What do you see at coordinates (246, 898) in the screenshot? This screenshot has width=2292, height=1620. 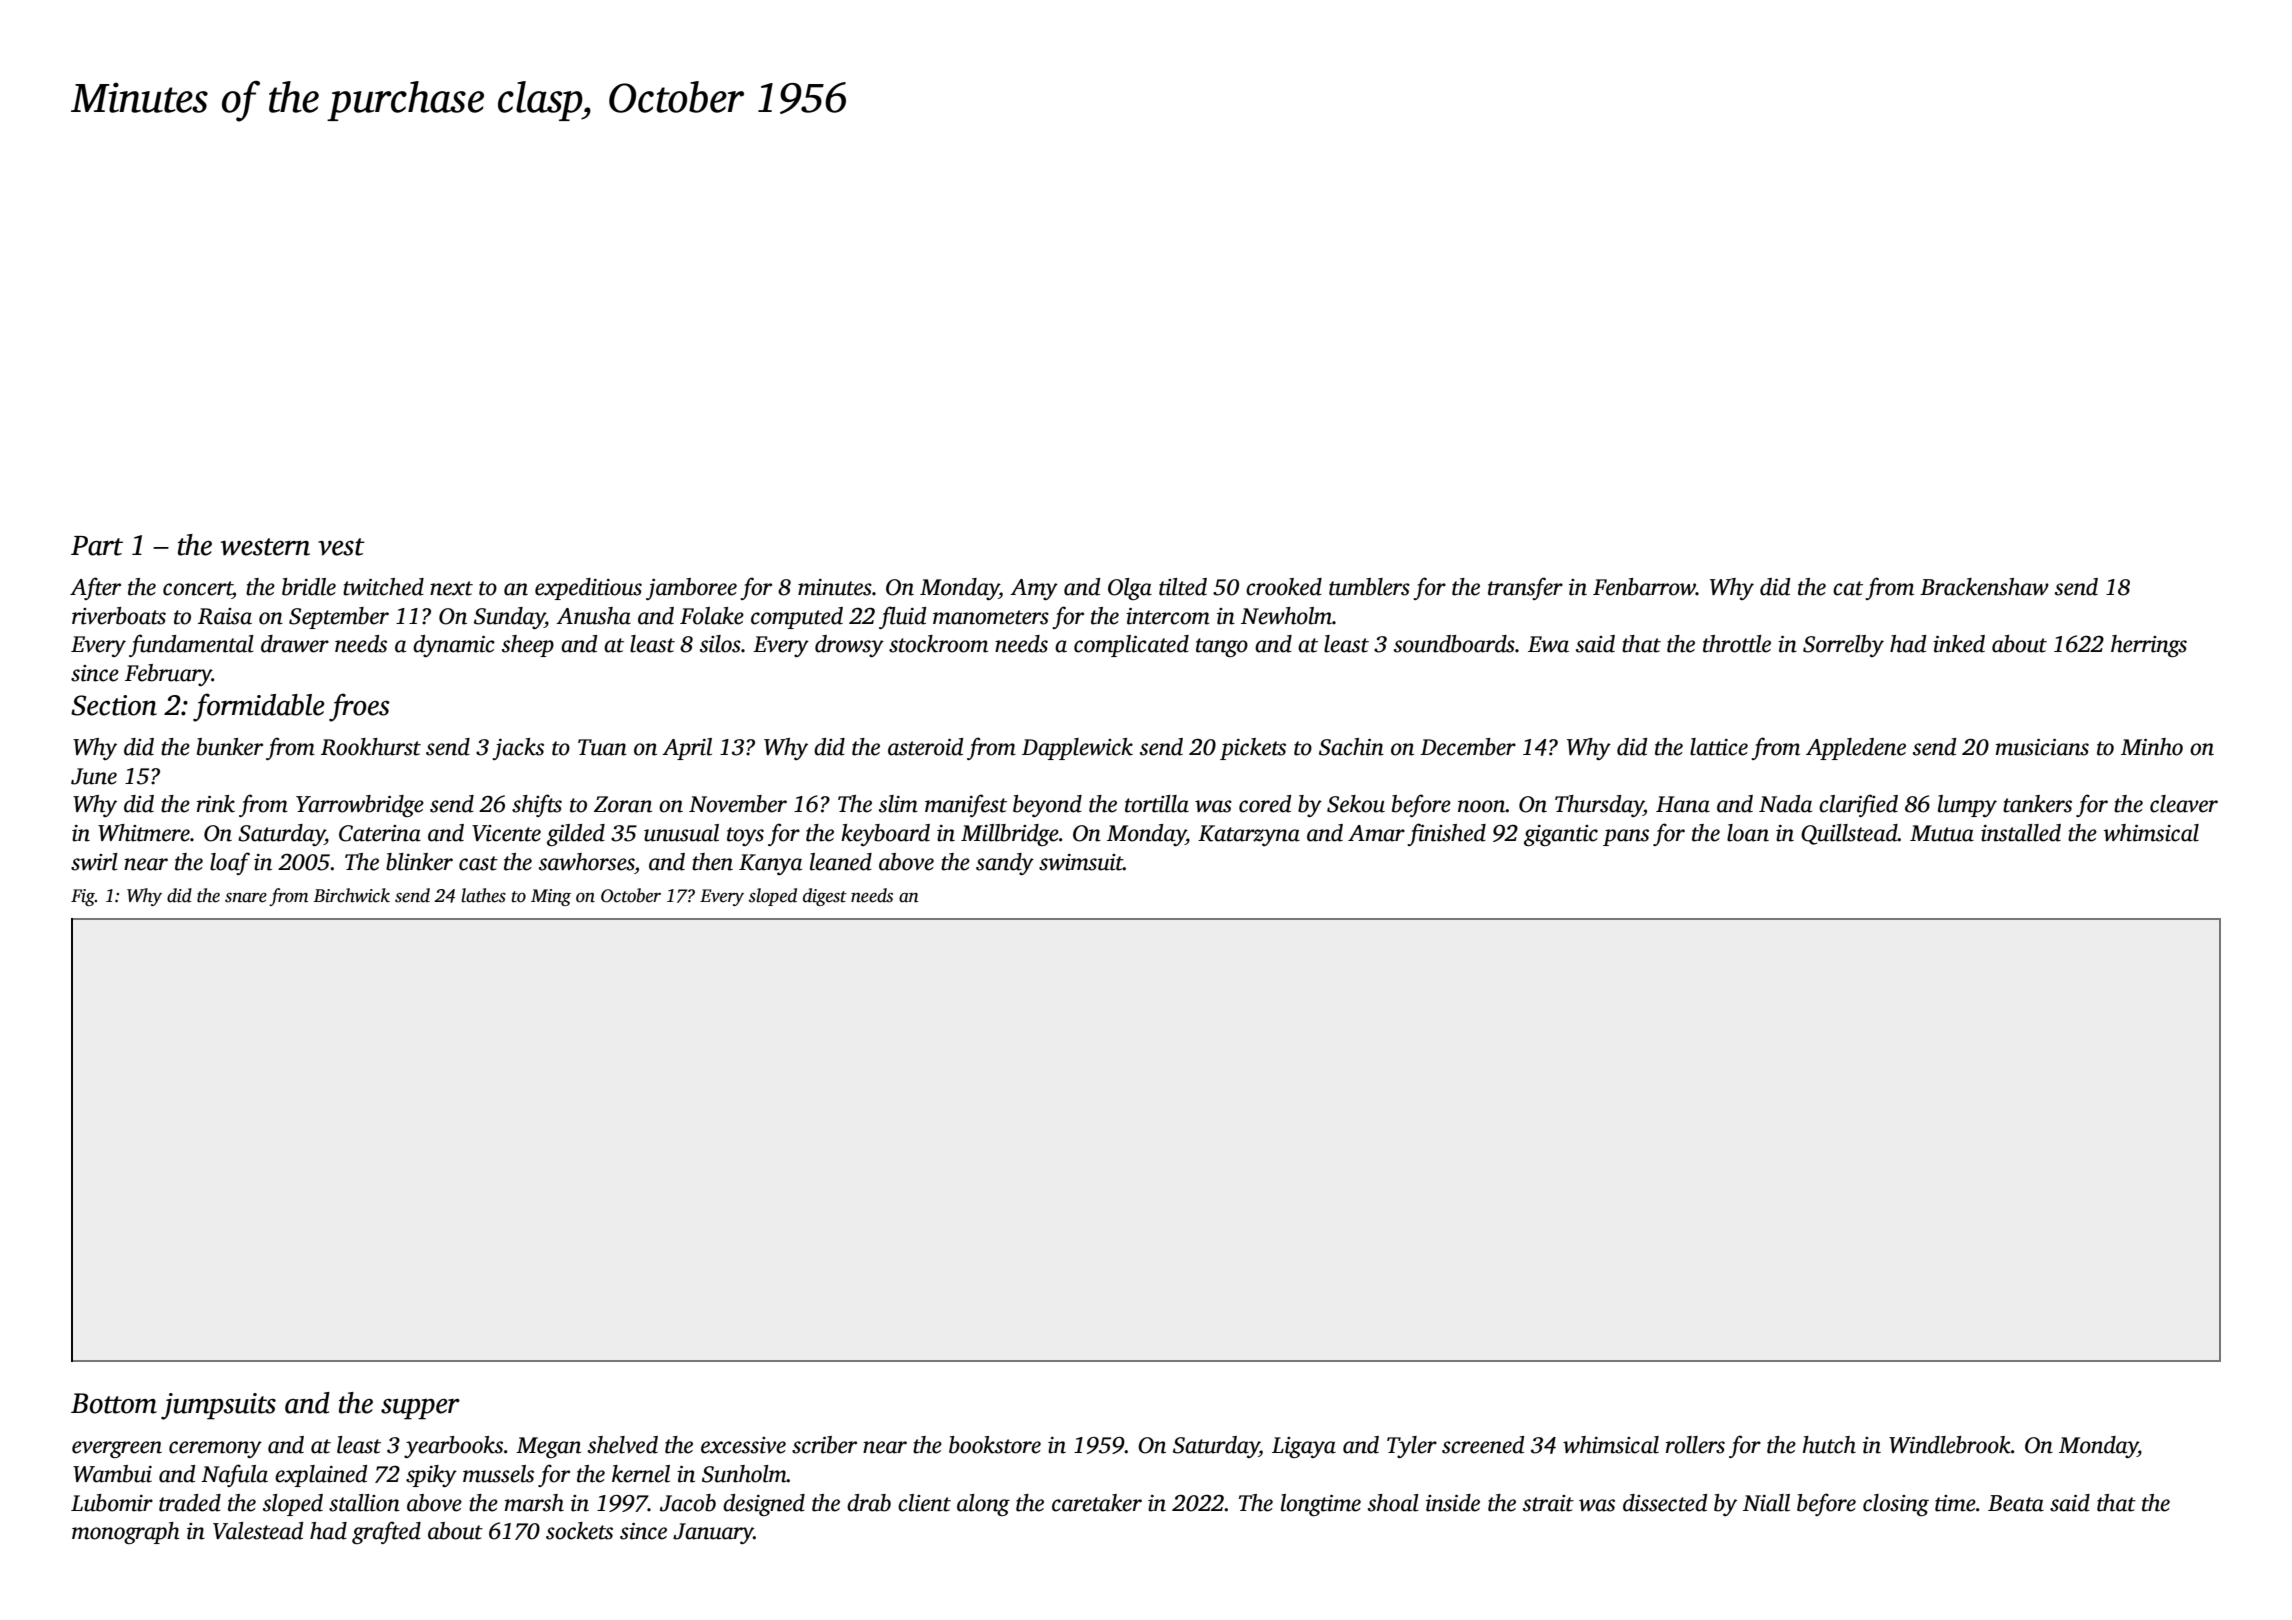 I see `snare` at bounding box center [246, 898].
